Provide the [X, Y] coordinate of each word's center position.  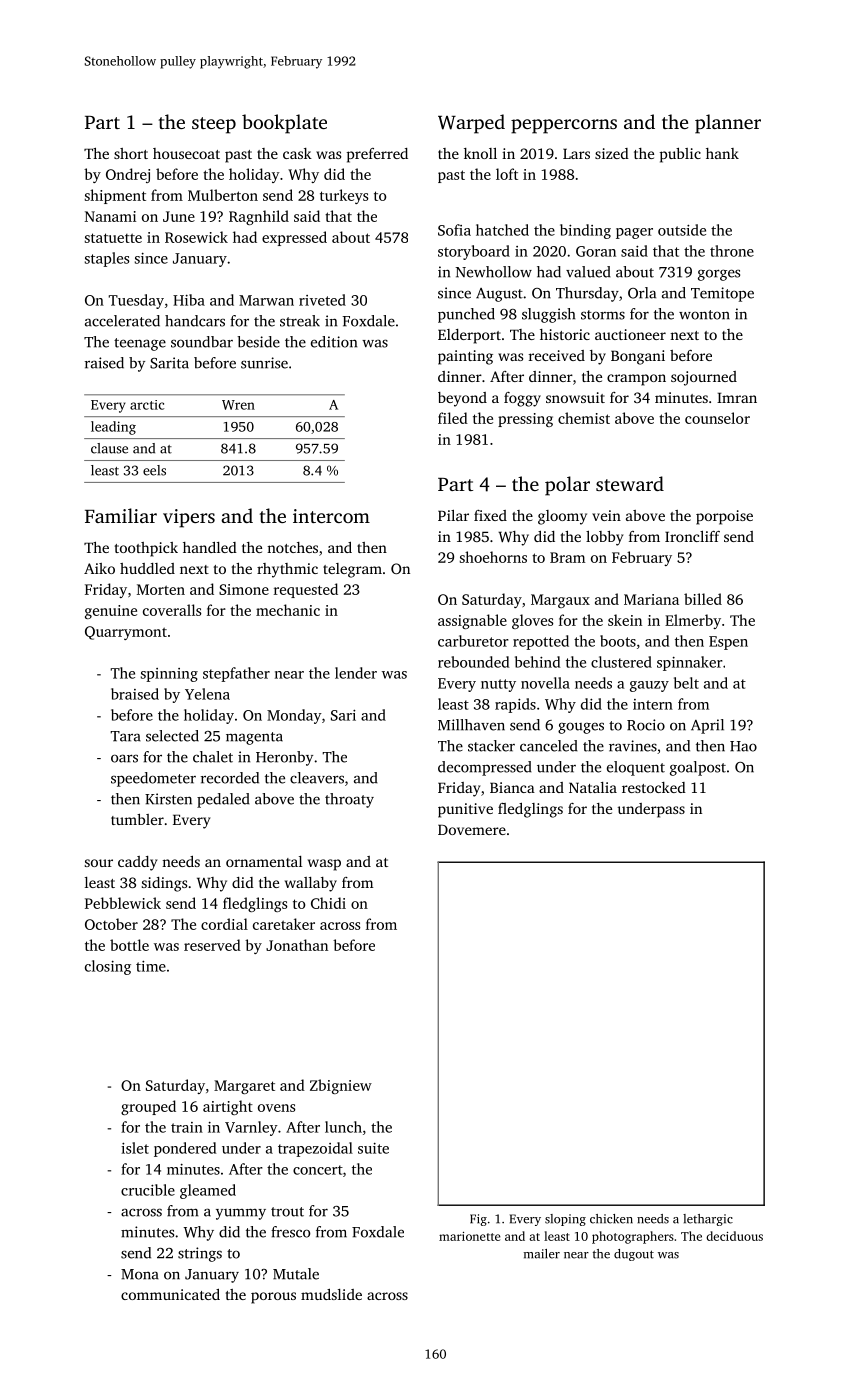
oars [124, 758]
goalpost [698, 768]
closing [108, 967]
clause [109, 448]
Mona [140, 1274]
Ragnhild [259, 217]
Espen [728, 643]
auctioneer [630, 334]
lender [356, 673]
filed [453, 418]
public [680, 155]
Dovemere [472, 829]
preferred [377, 155]
